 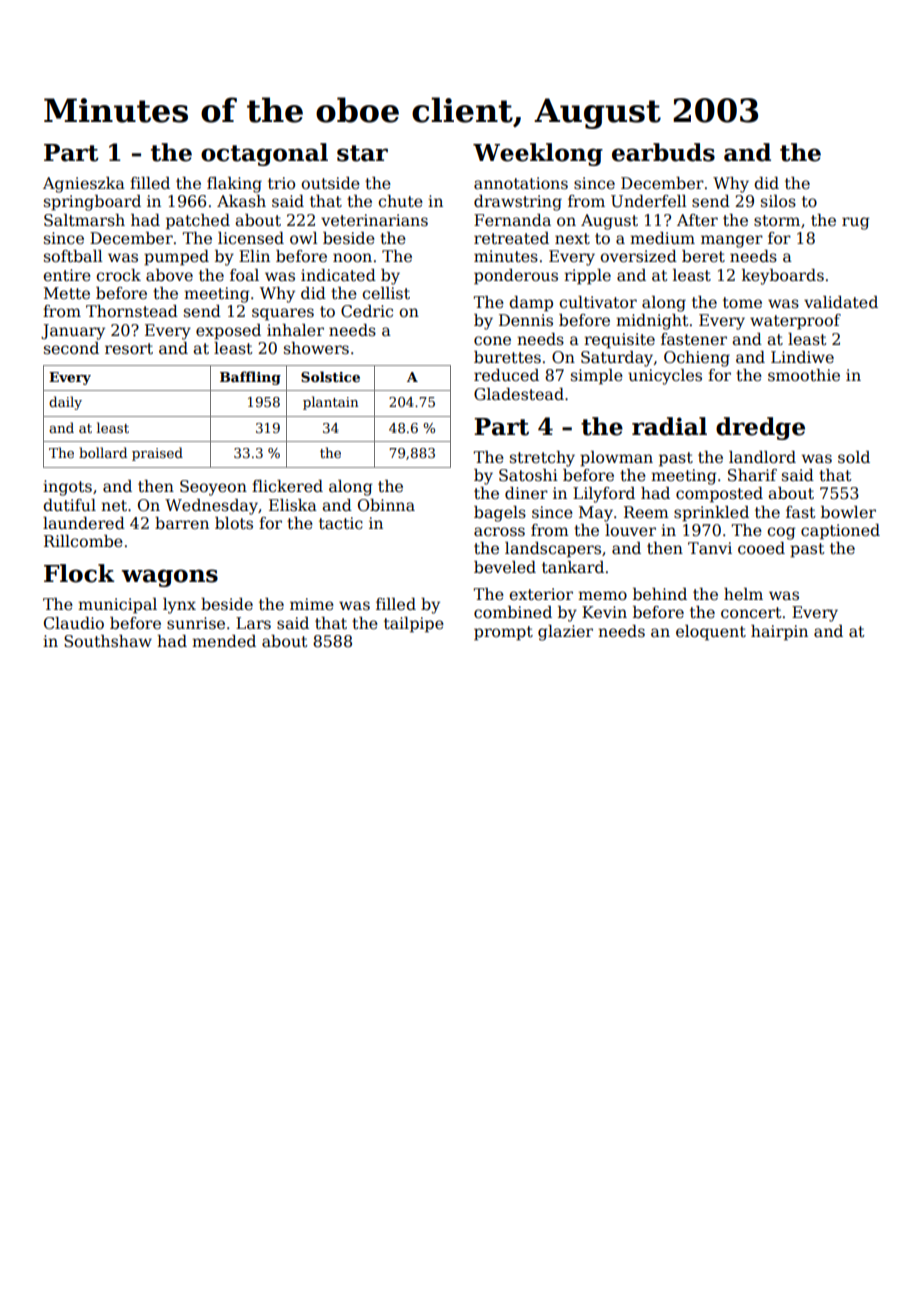 What do you see at coordinates (362, 153) in the screenshot?
I see `star` at bounding box center [362, 153].
